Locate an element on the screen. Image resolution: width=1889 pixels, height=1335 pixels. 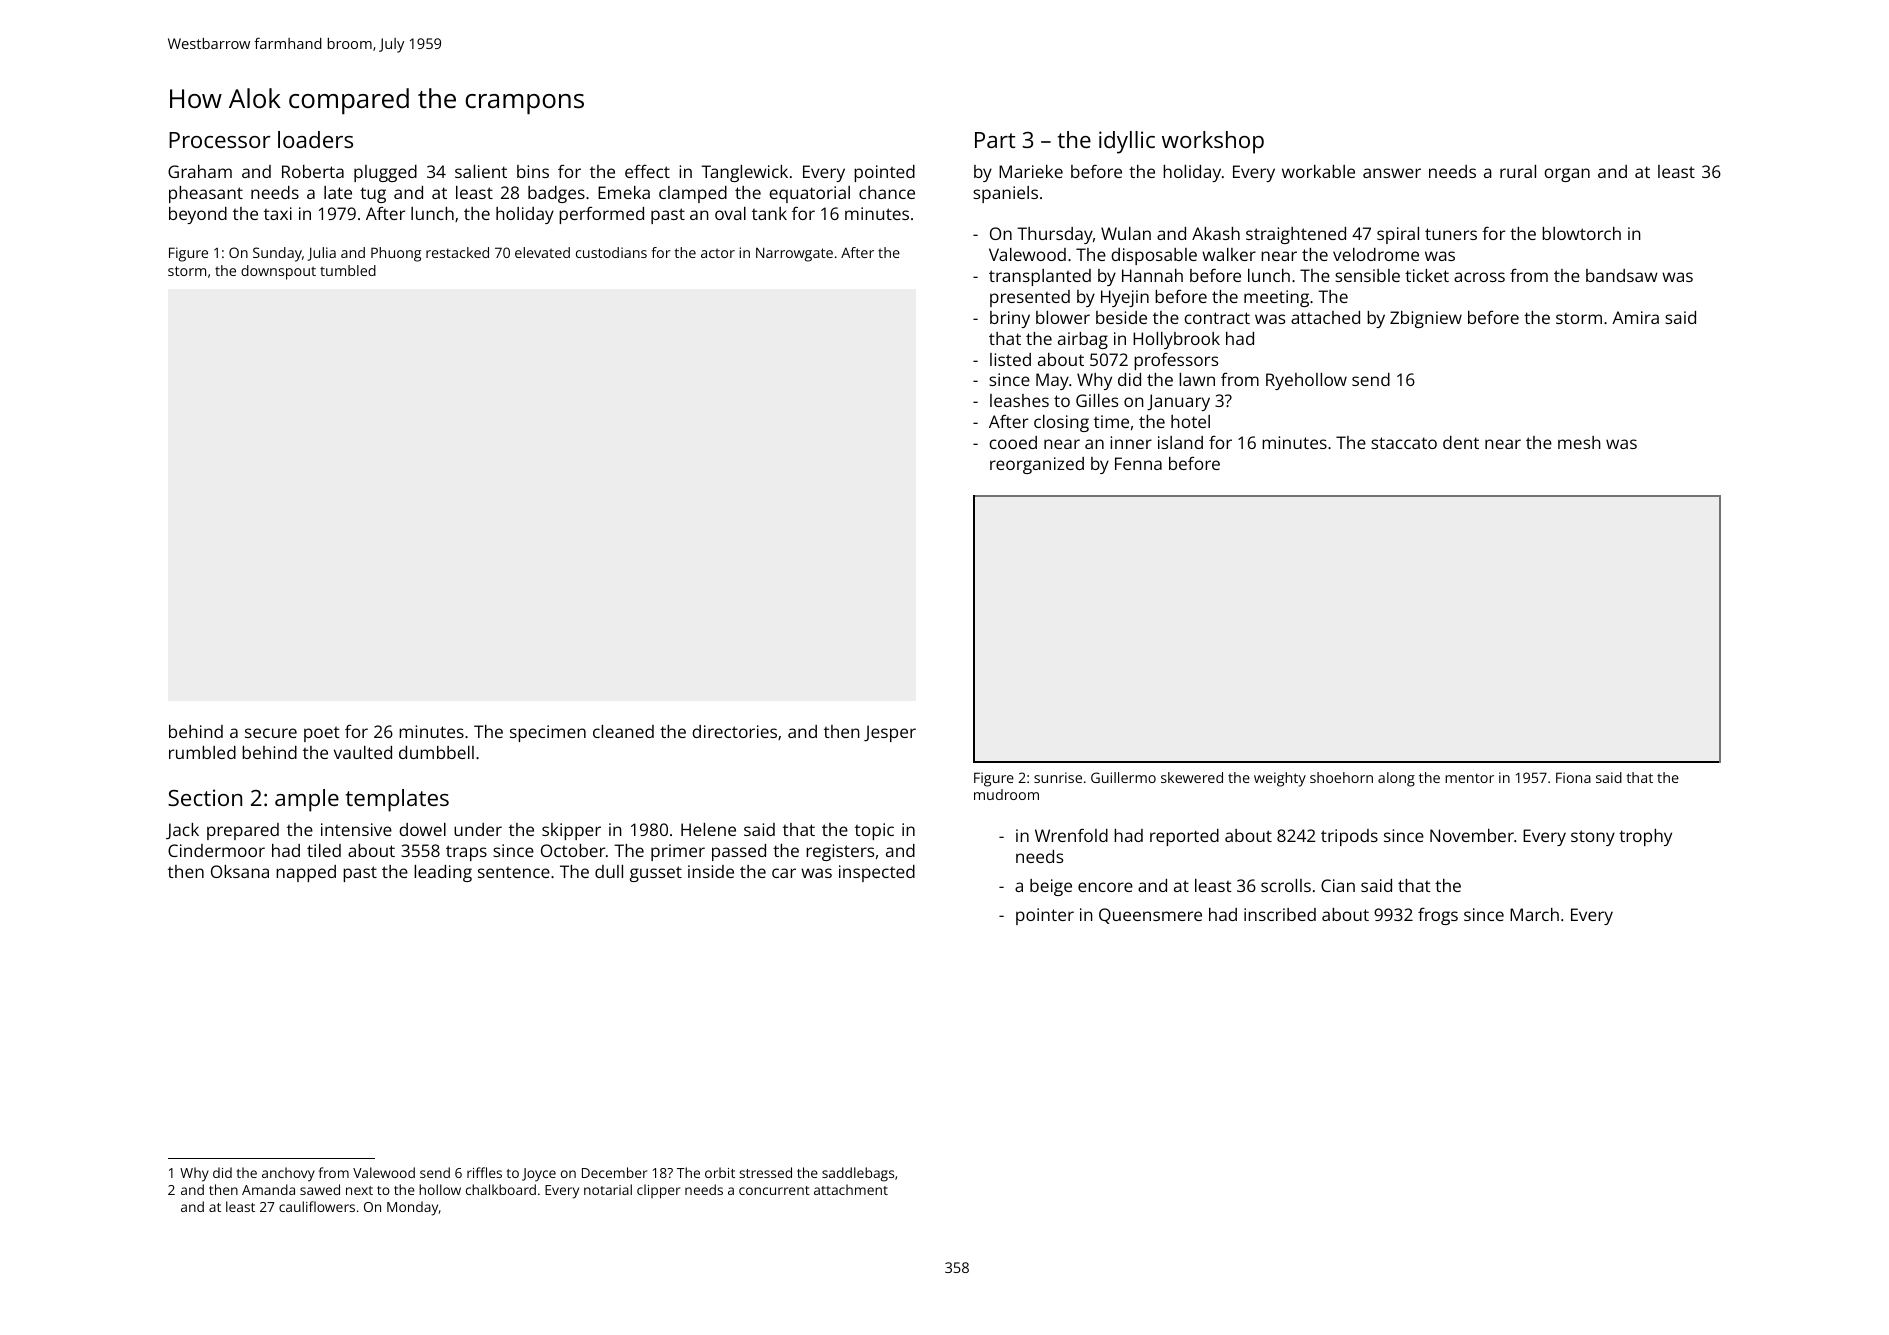
blowtorch is located at coordinates (1581, 233).
